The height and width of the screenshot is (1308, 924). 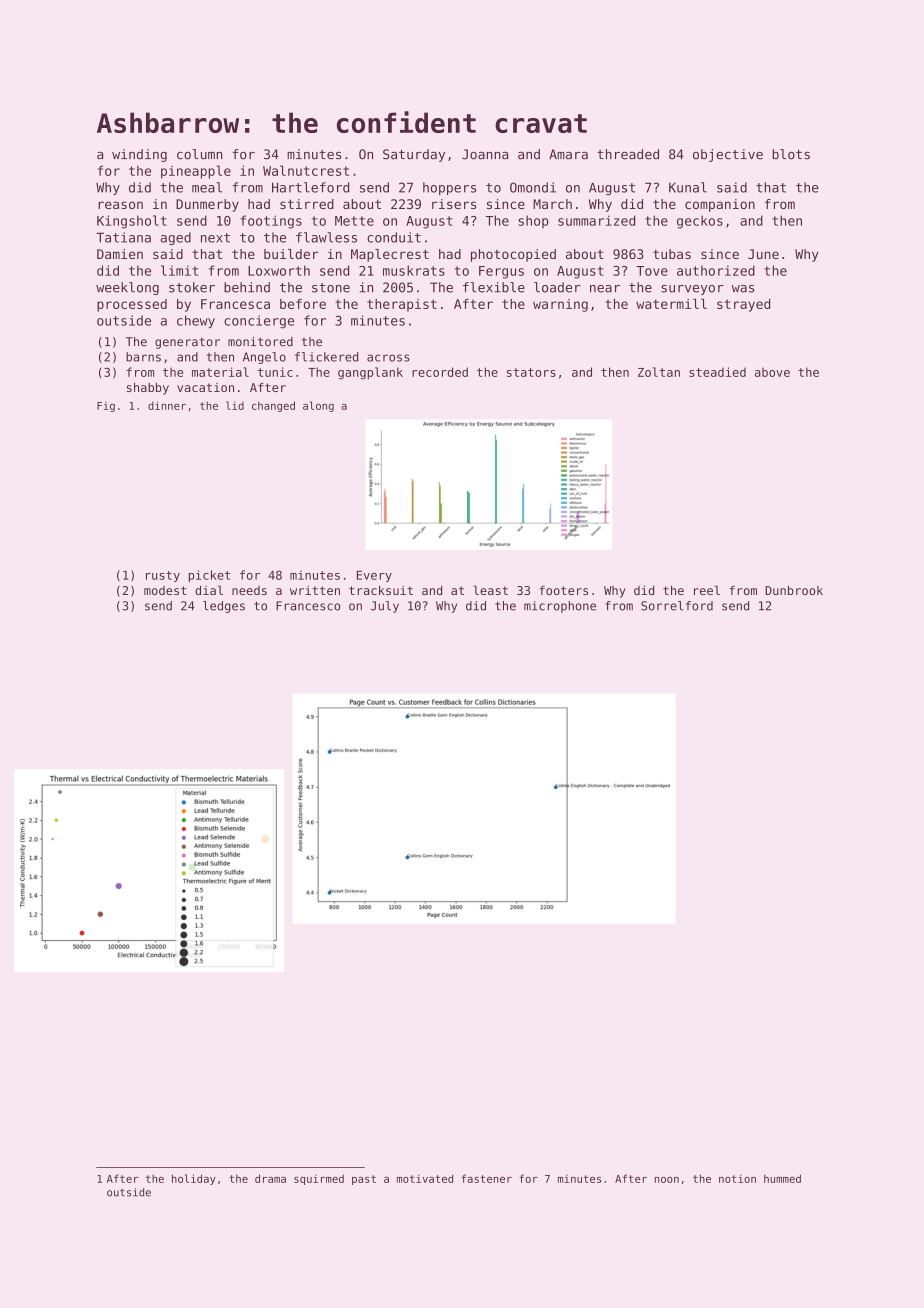 I want to click on microphone, so click(x=560, y=607).
